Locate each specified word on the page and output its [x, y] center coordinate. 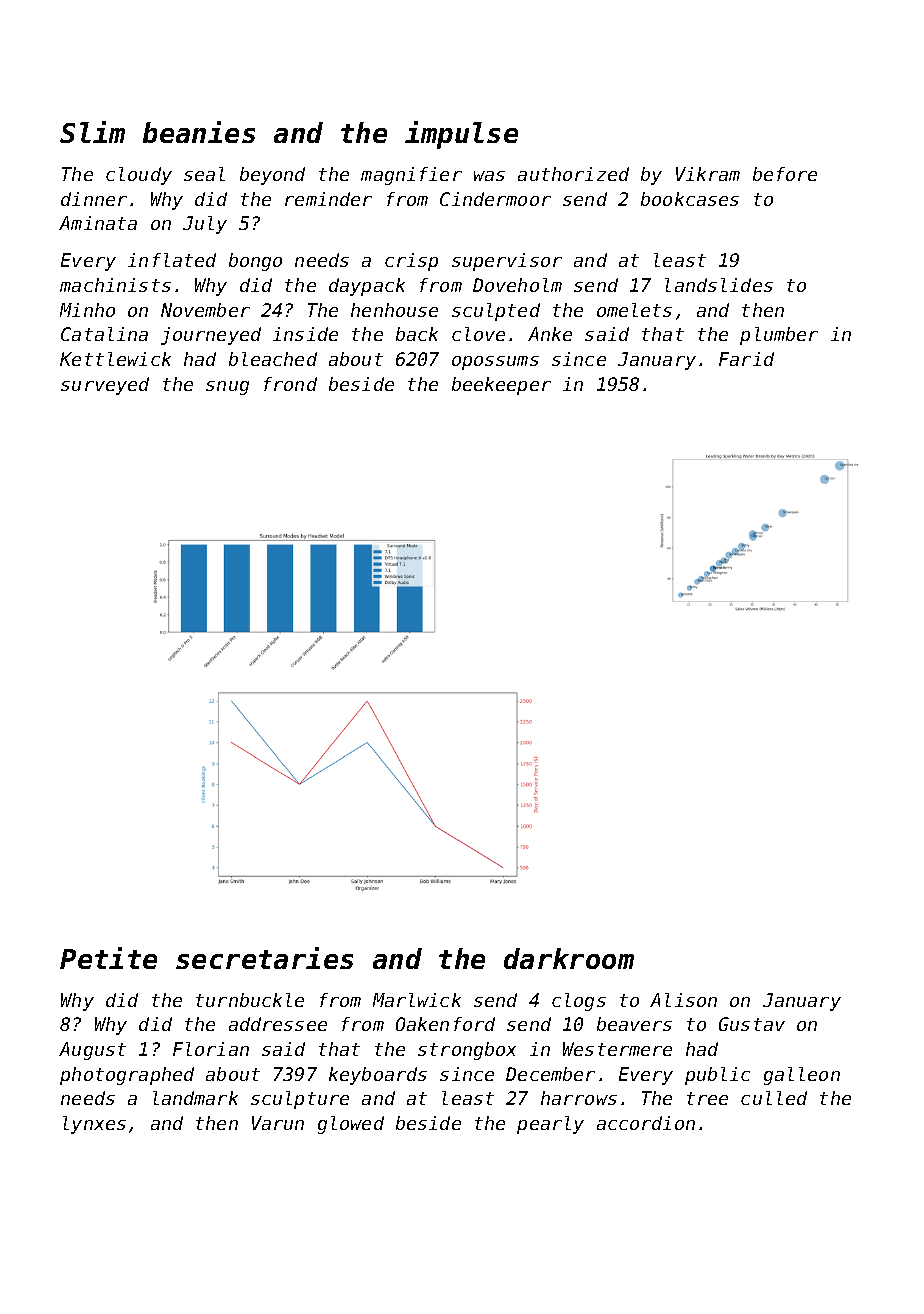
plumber [779, 336]
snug [227, 388]
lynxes [94, 1125]
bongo [255, 262]
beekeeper [501, 386]
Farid [746, 359]
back [417, 334]
